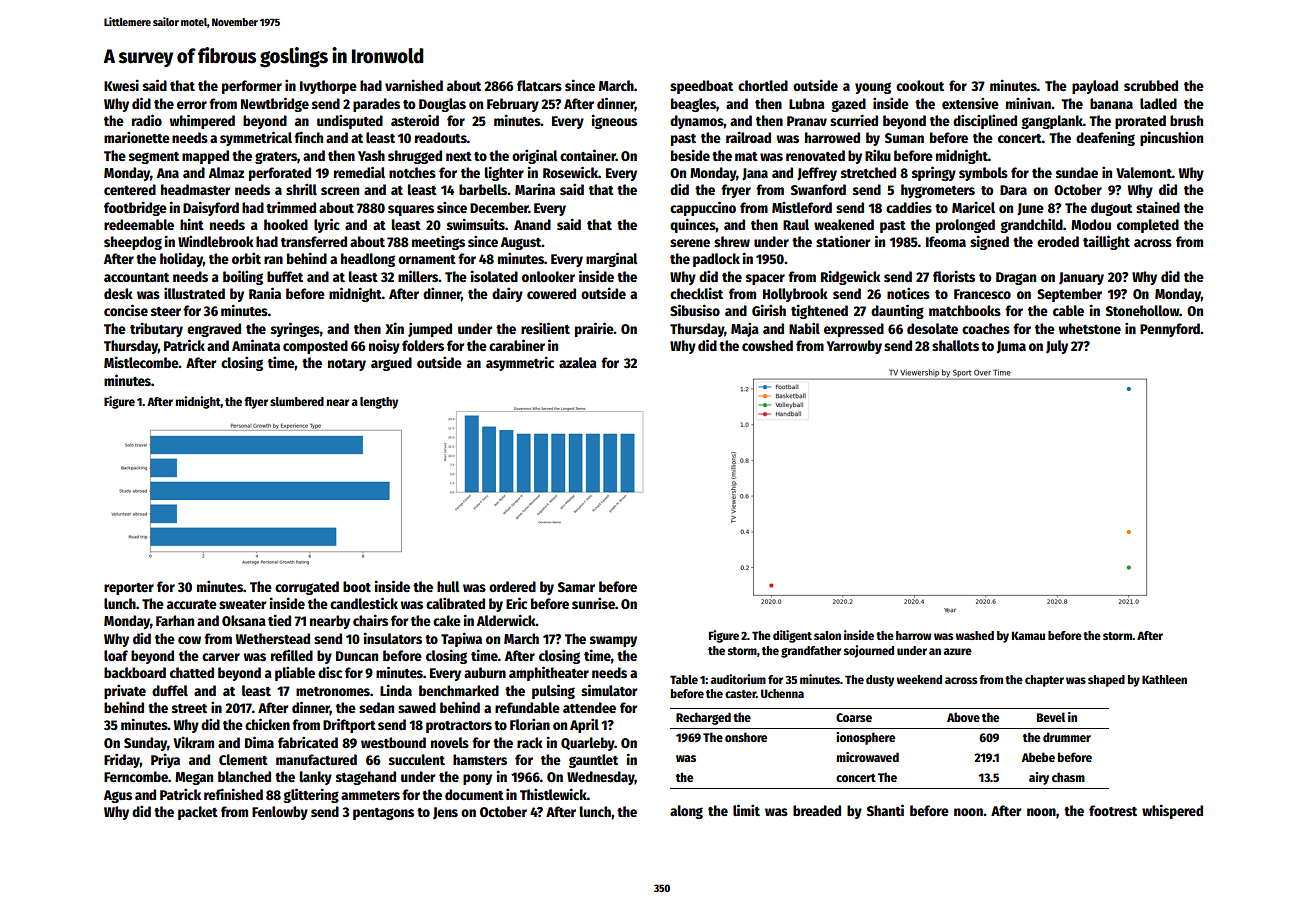 This document has height=924, width=1308. I want to click on Samar, so click(576, 587).
